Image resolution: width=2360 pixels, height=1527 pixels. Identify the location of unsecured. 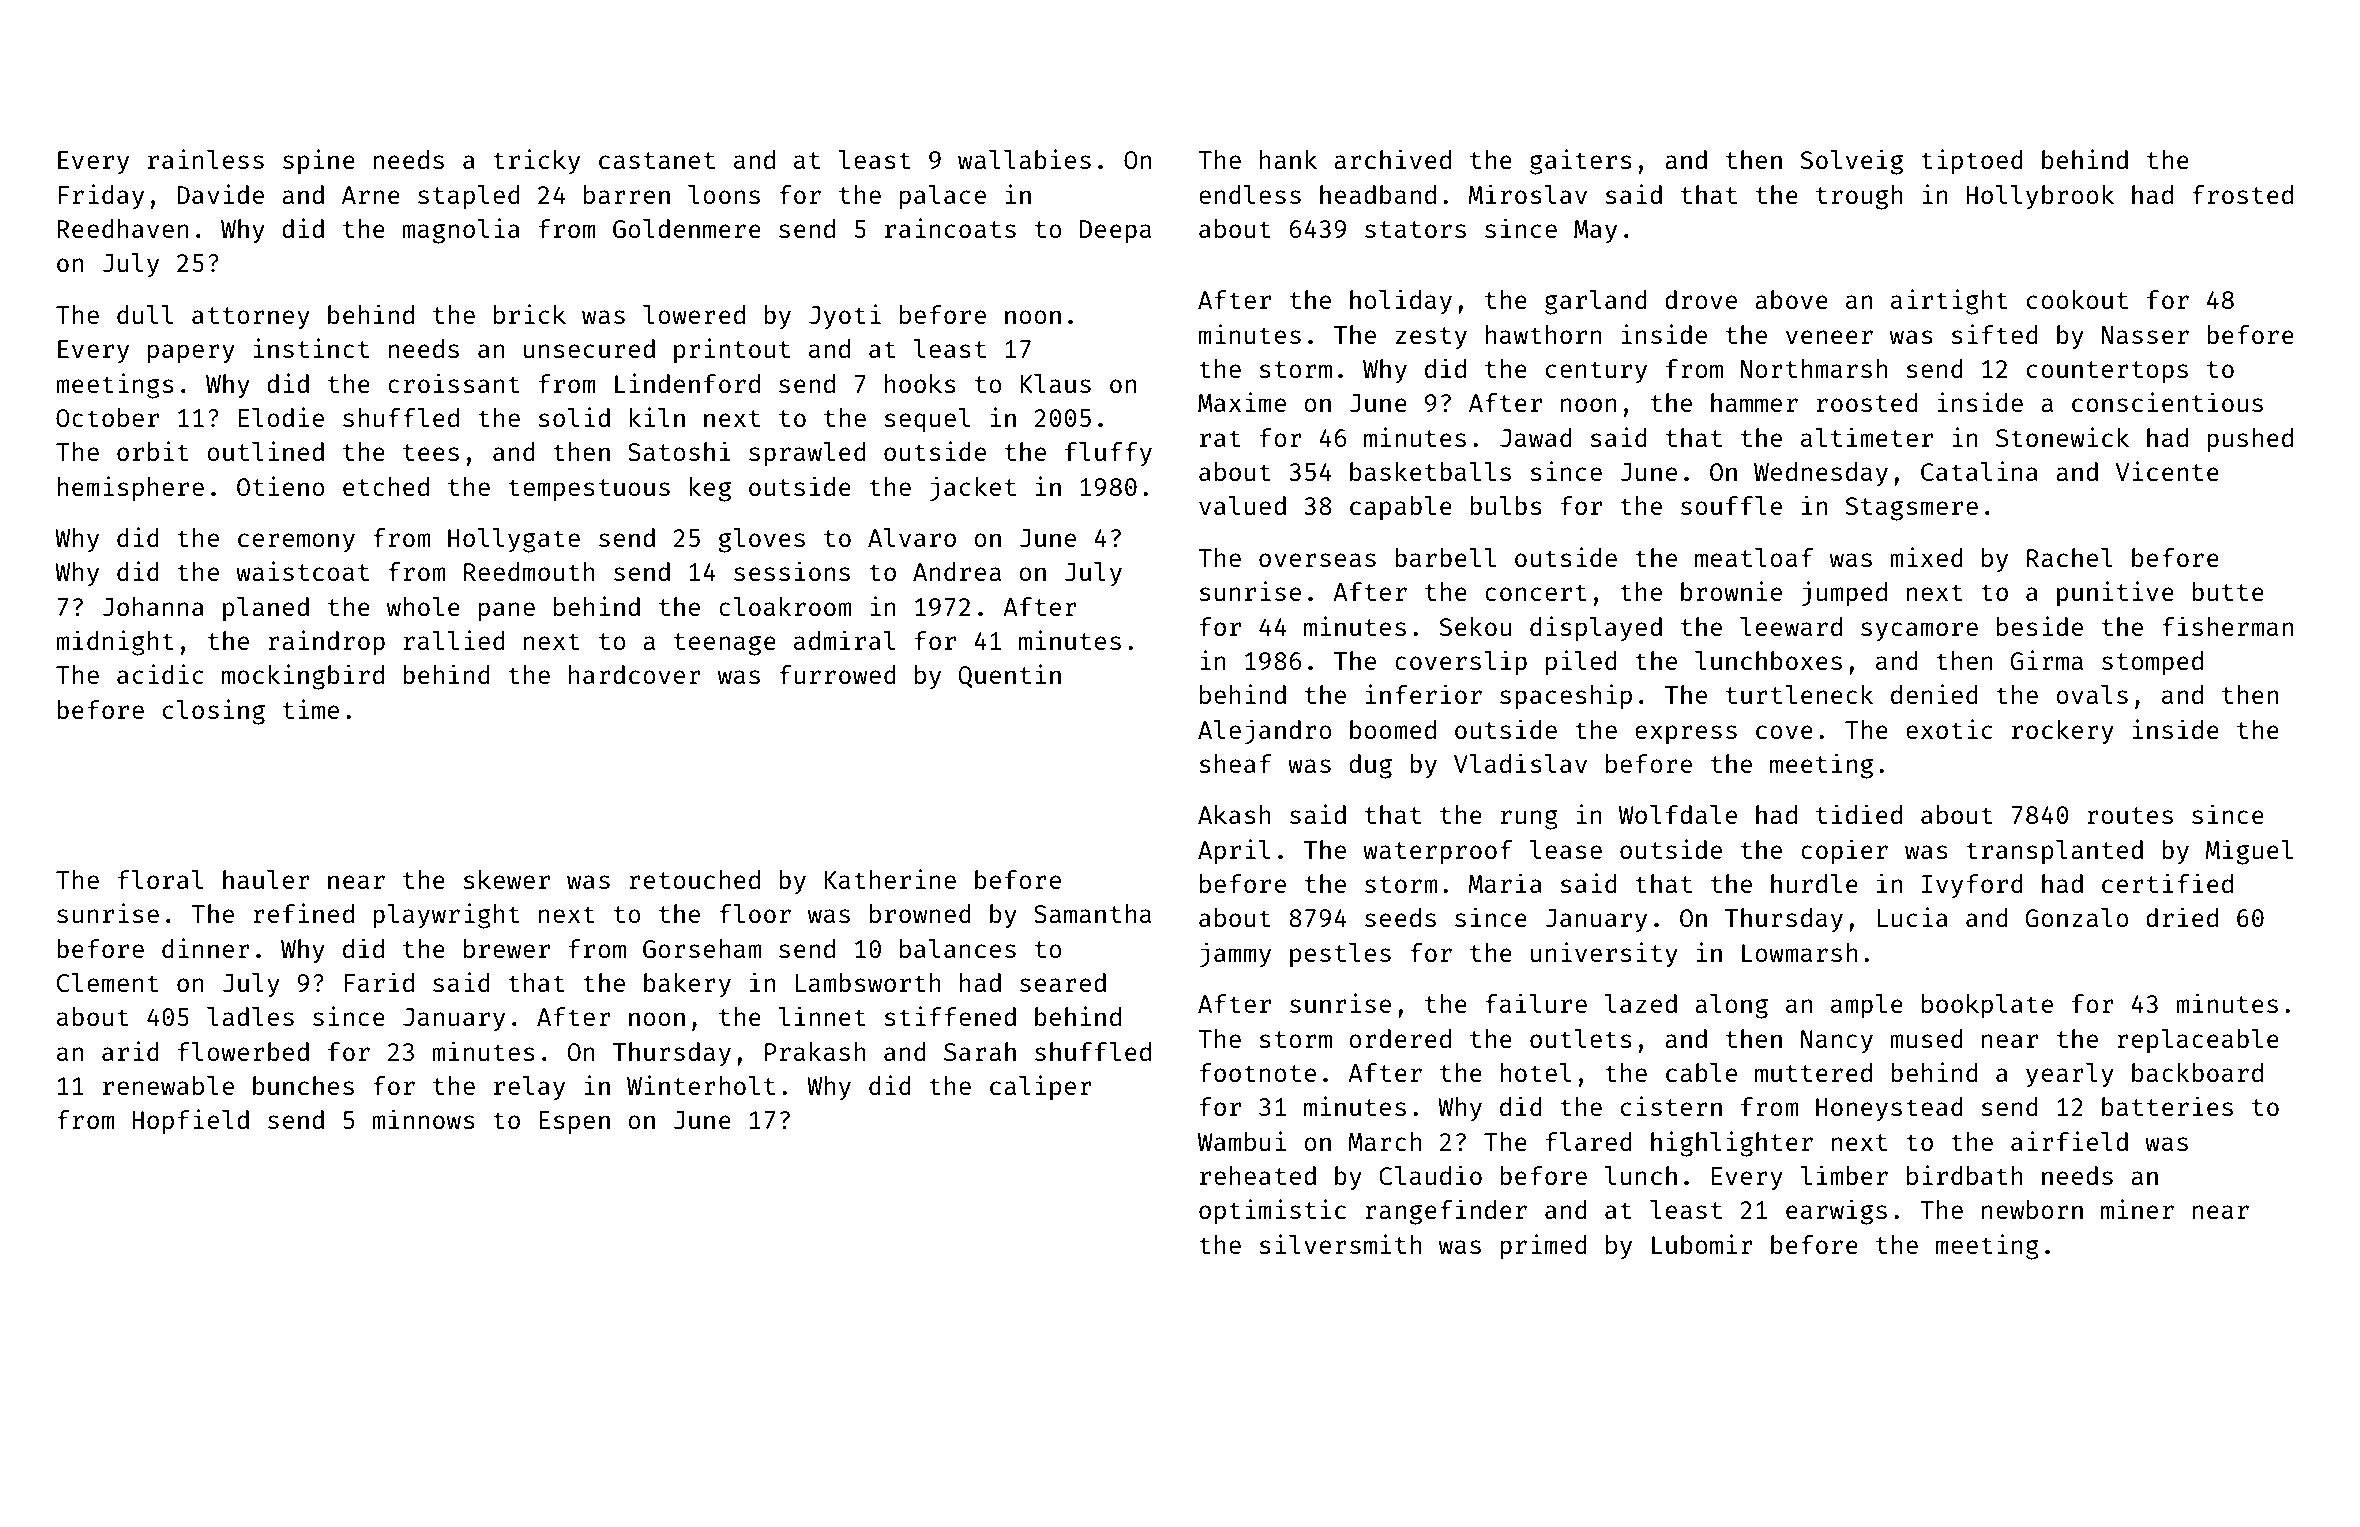
(589, 348).
